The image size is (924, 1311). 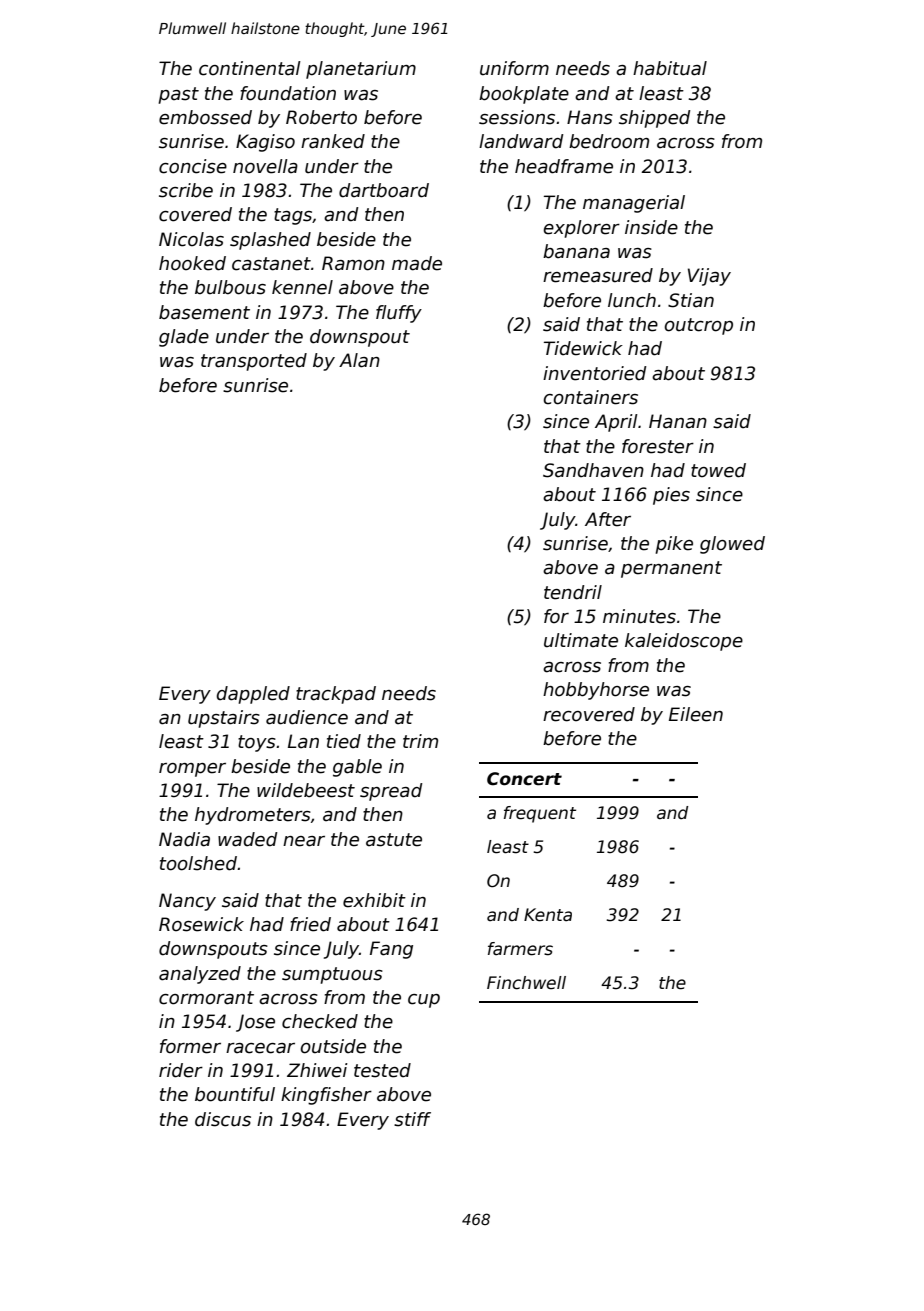 I want to click on Hans, so click(x=590, y=117).
